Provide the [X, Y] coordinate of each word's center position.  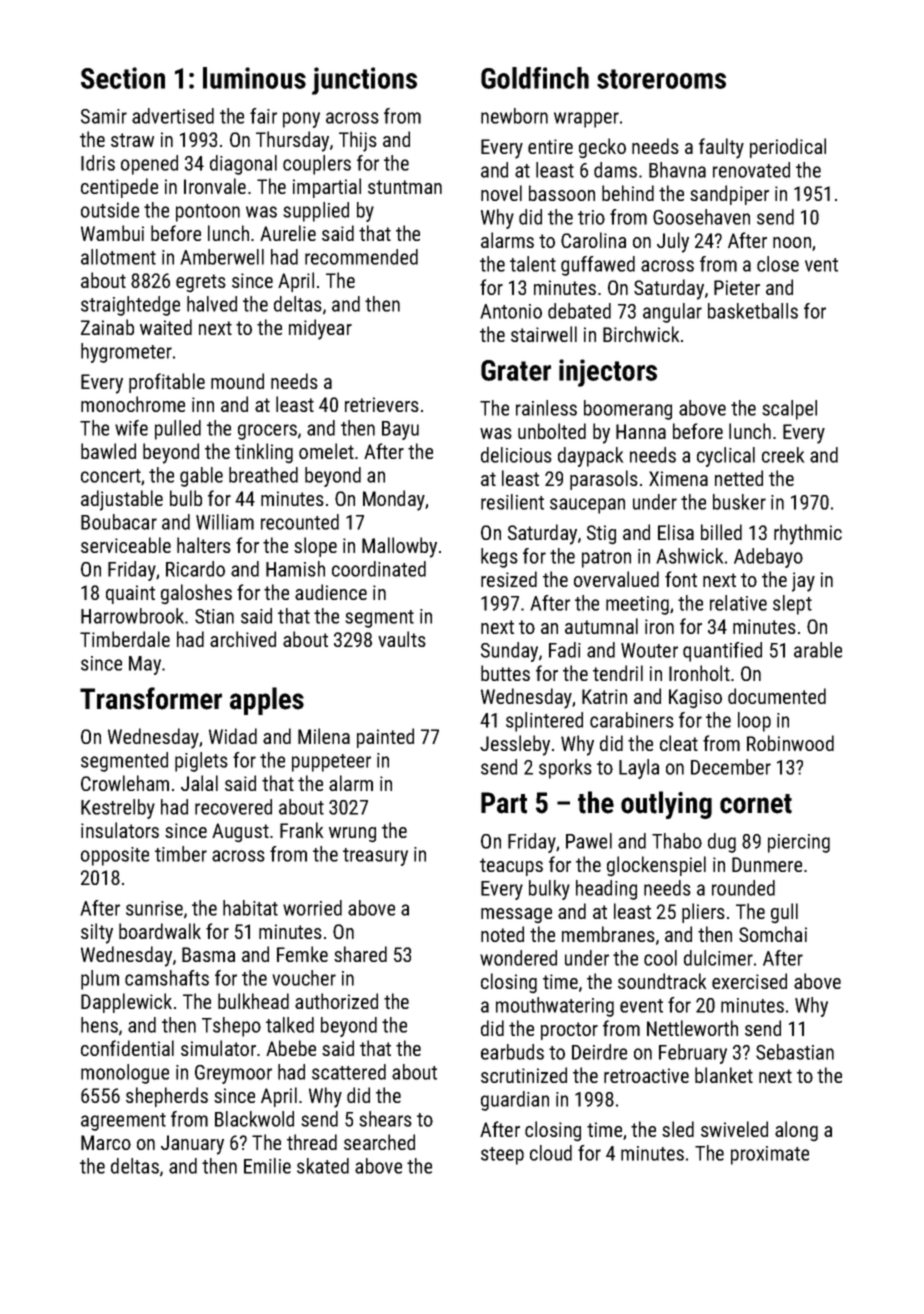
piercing [799, 843]
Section [123, 78]
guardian [515, 1101]
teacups [511, 867]
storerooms [661, 79]
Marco [106, 1142]
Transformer [151, 698]
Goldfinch [535, 78]
